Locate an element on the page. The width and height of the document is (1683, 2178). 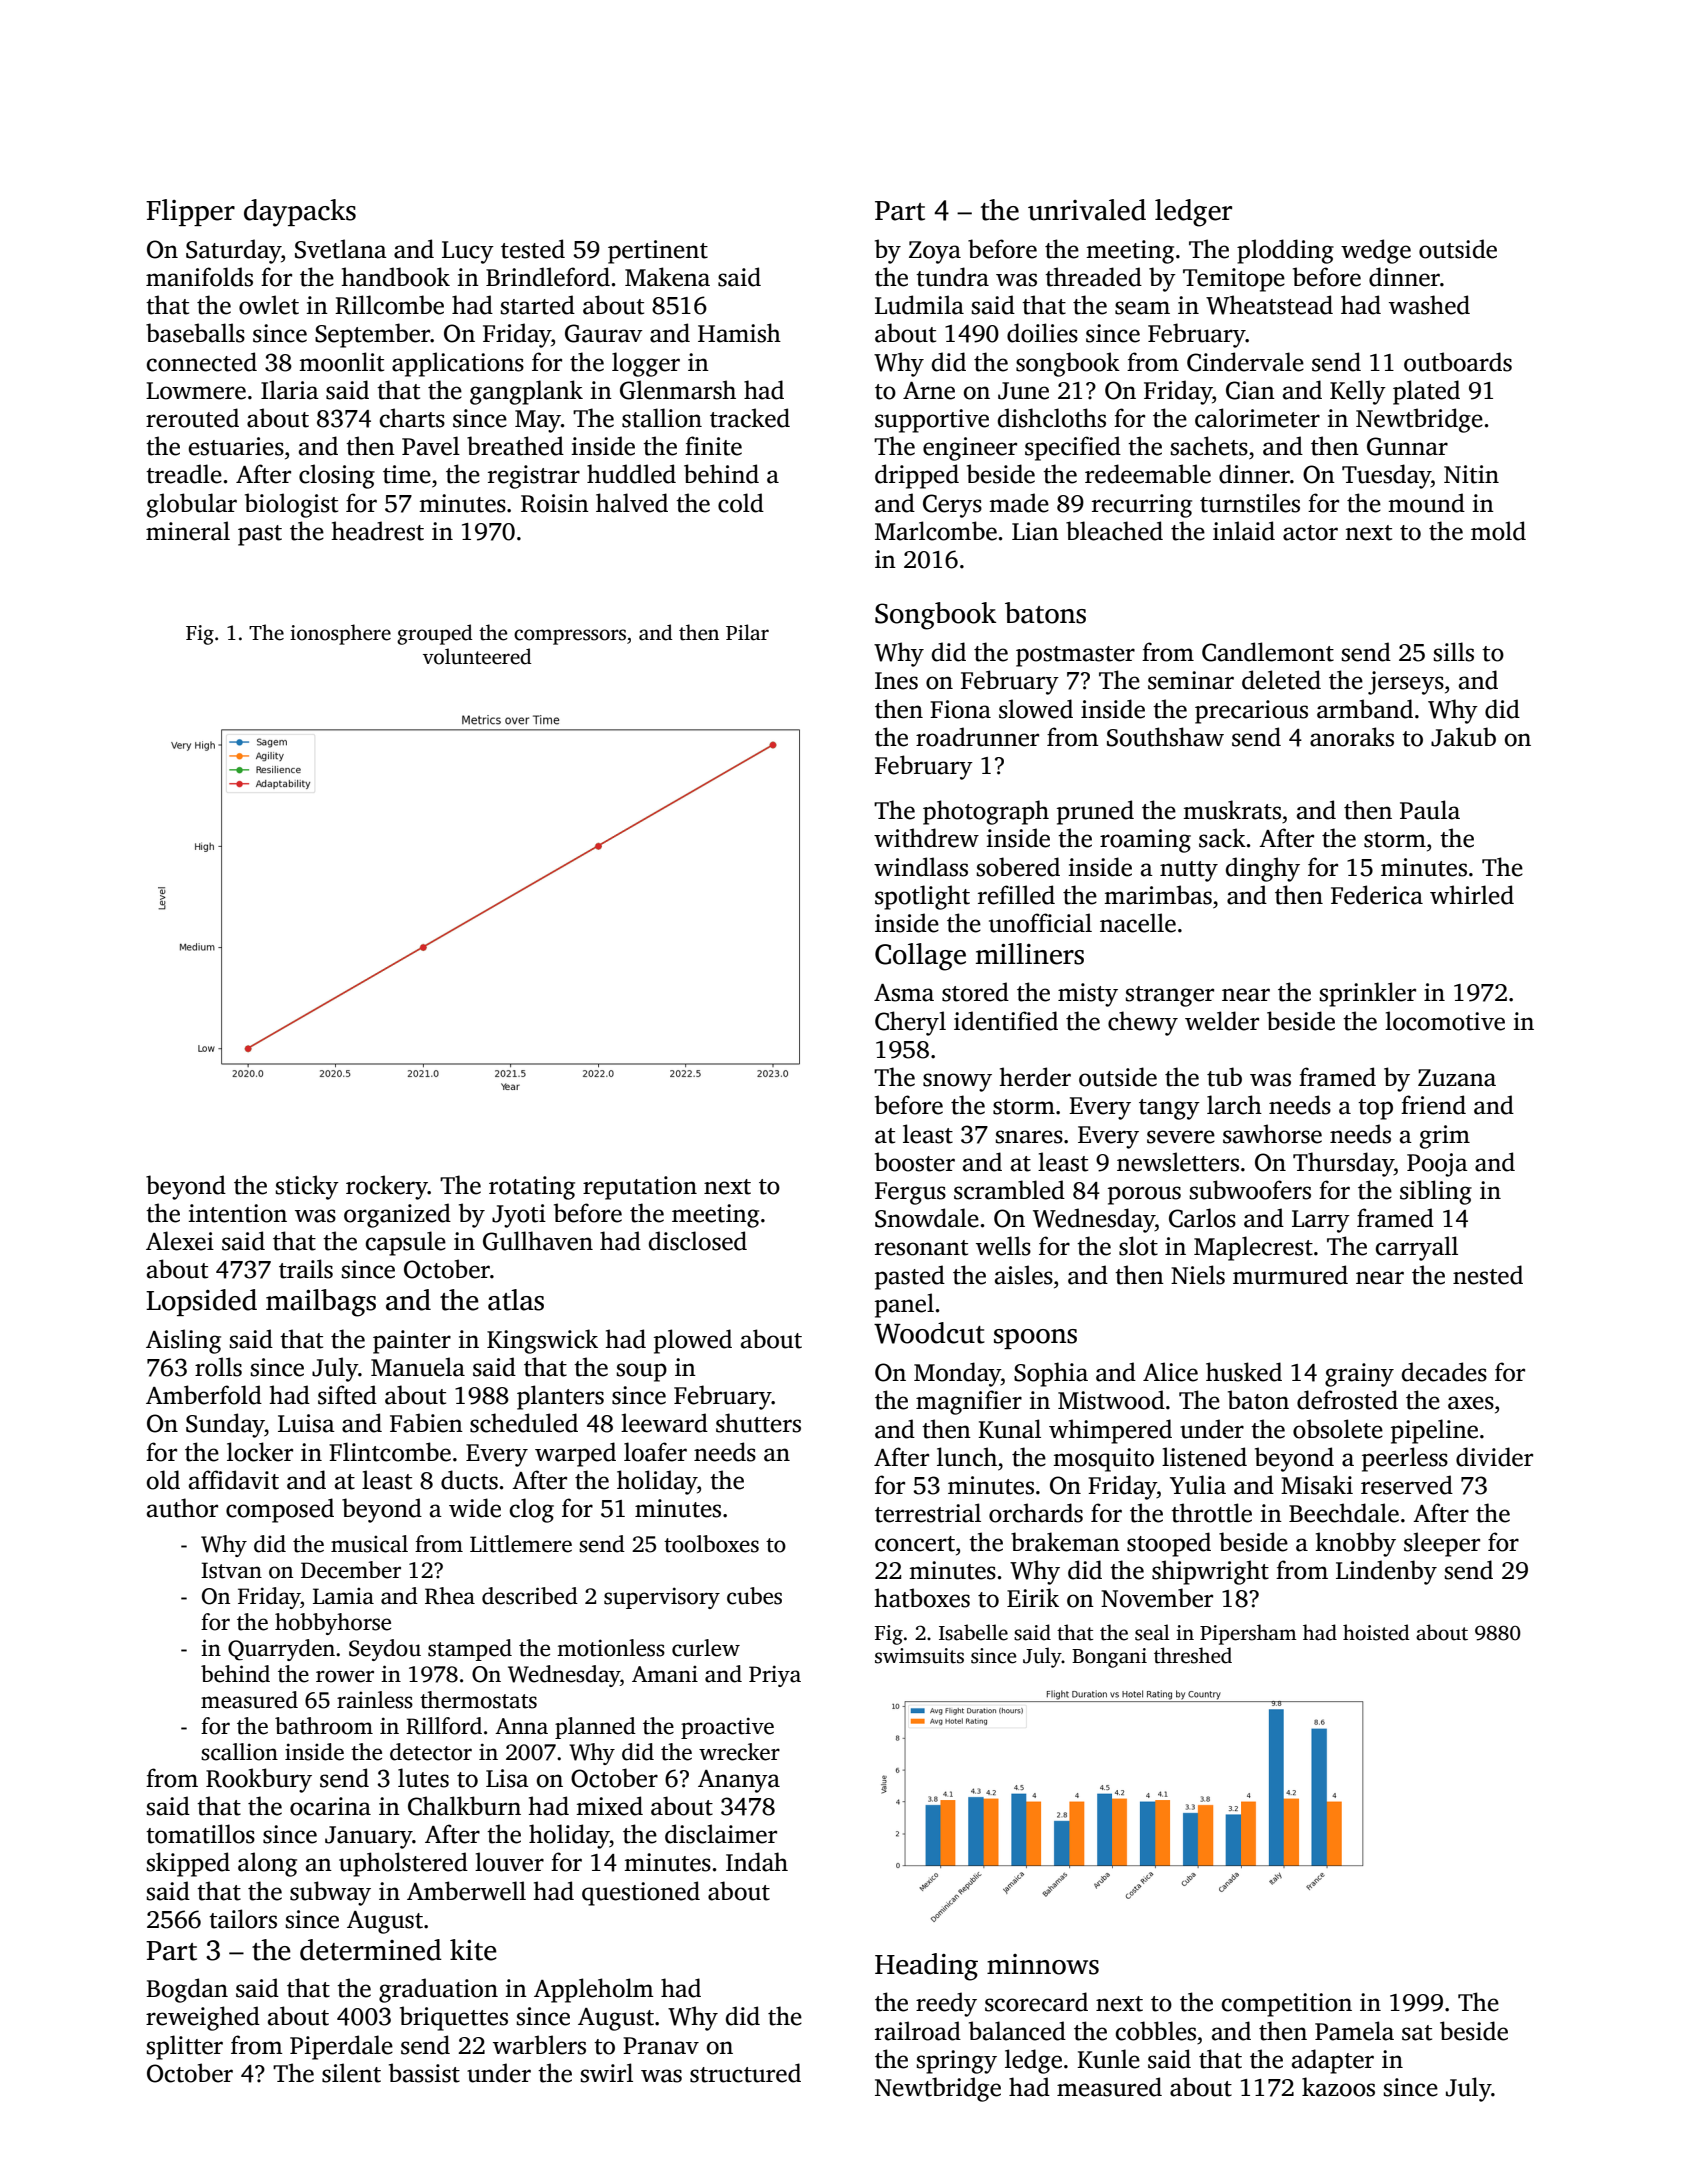
Manuela is located at coordinates (418, 1367).
